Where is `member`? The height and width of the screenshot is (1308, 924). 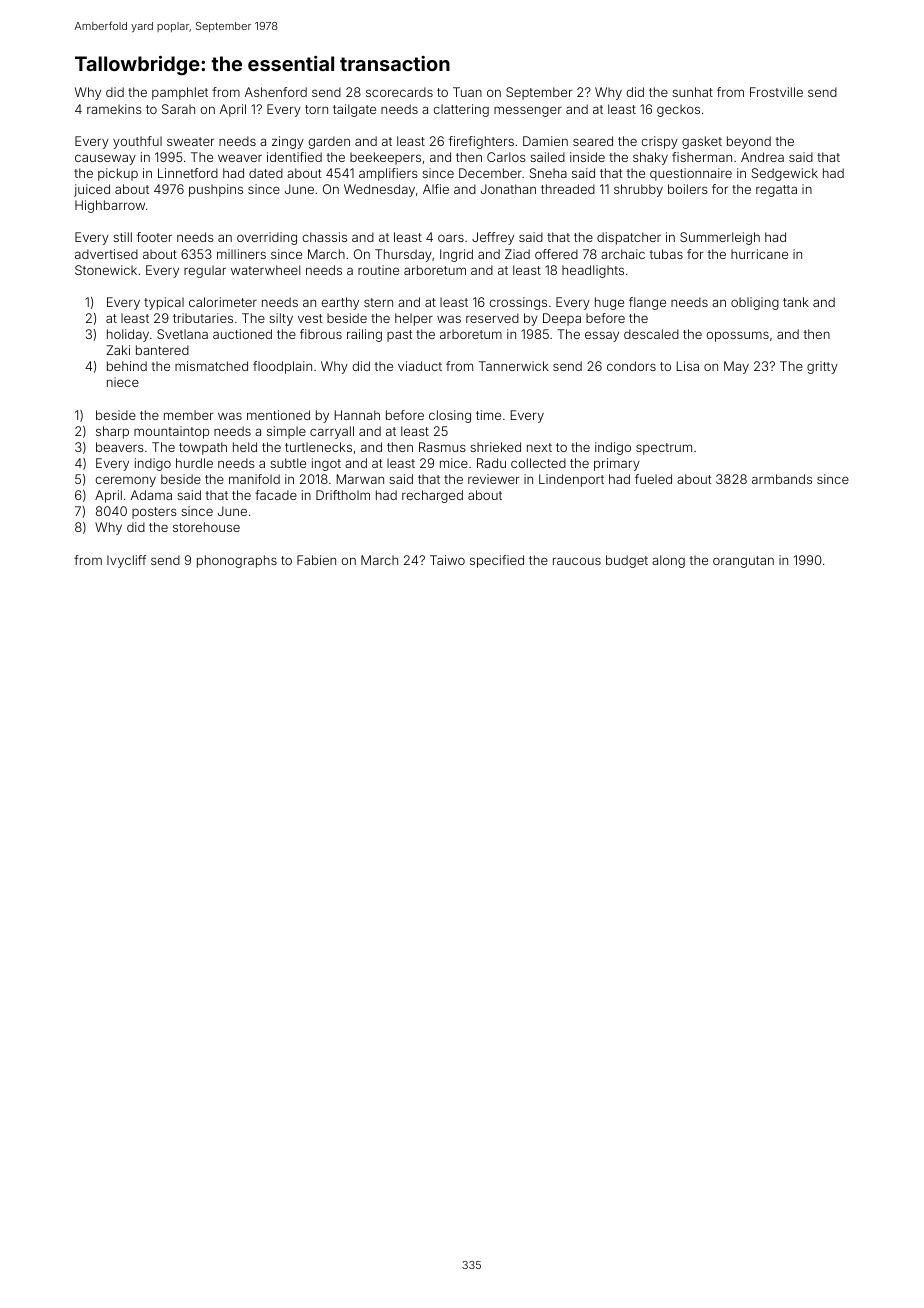 member is located at coordinates (188, 415).
